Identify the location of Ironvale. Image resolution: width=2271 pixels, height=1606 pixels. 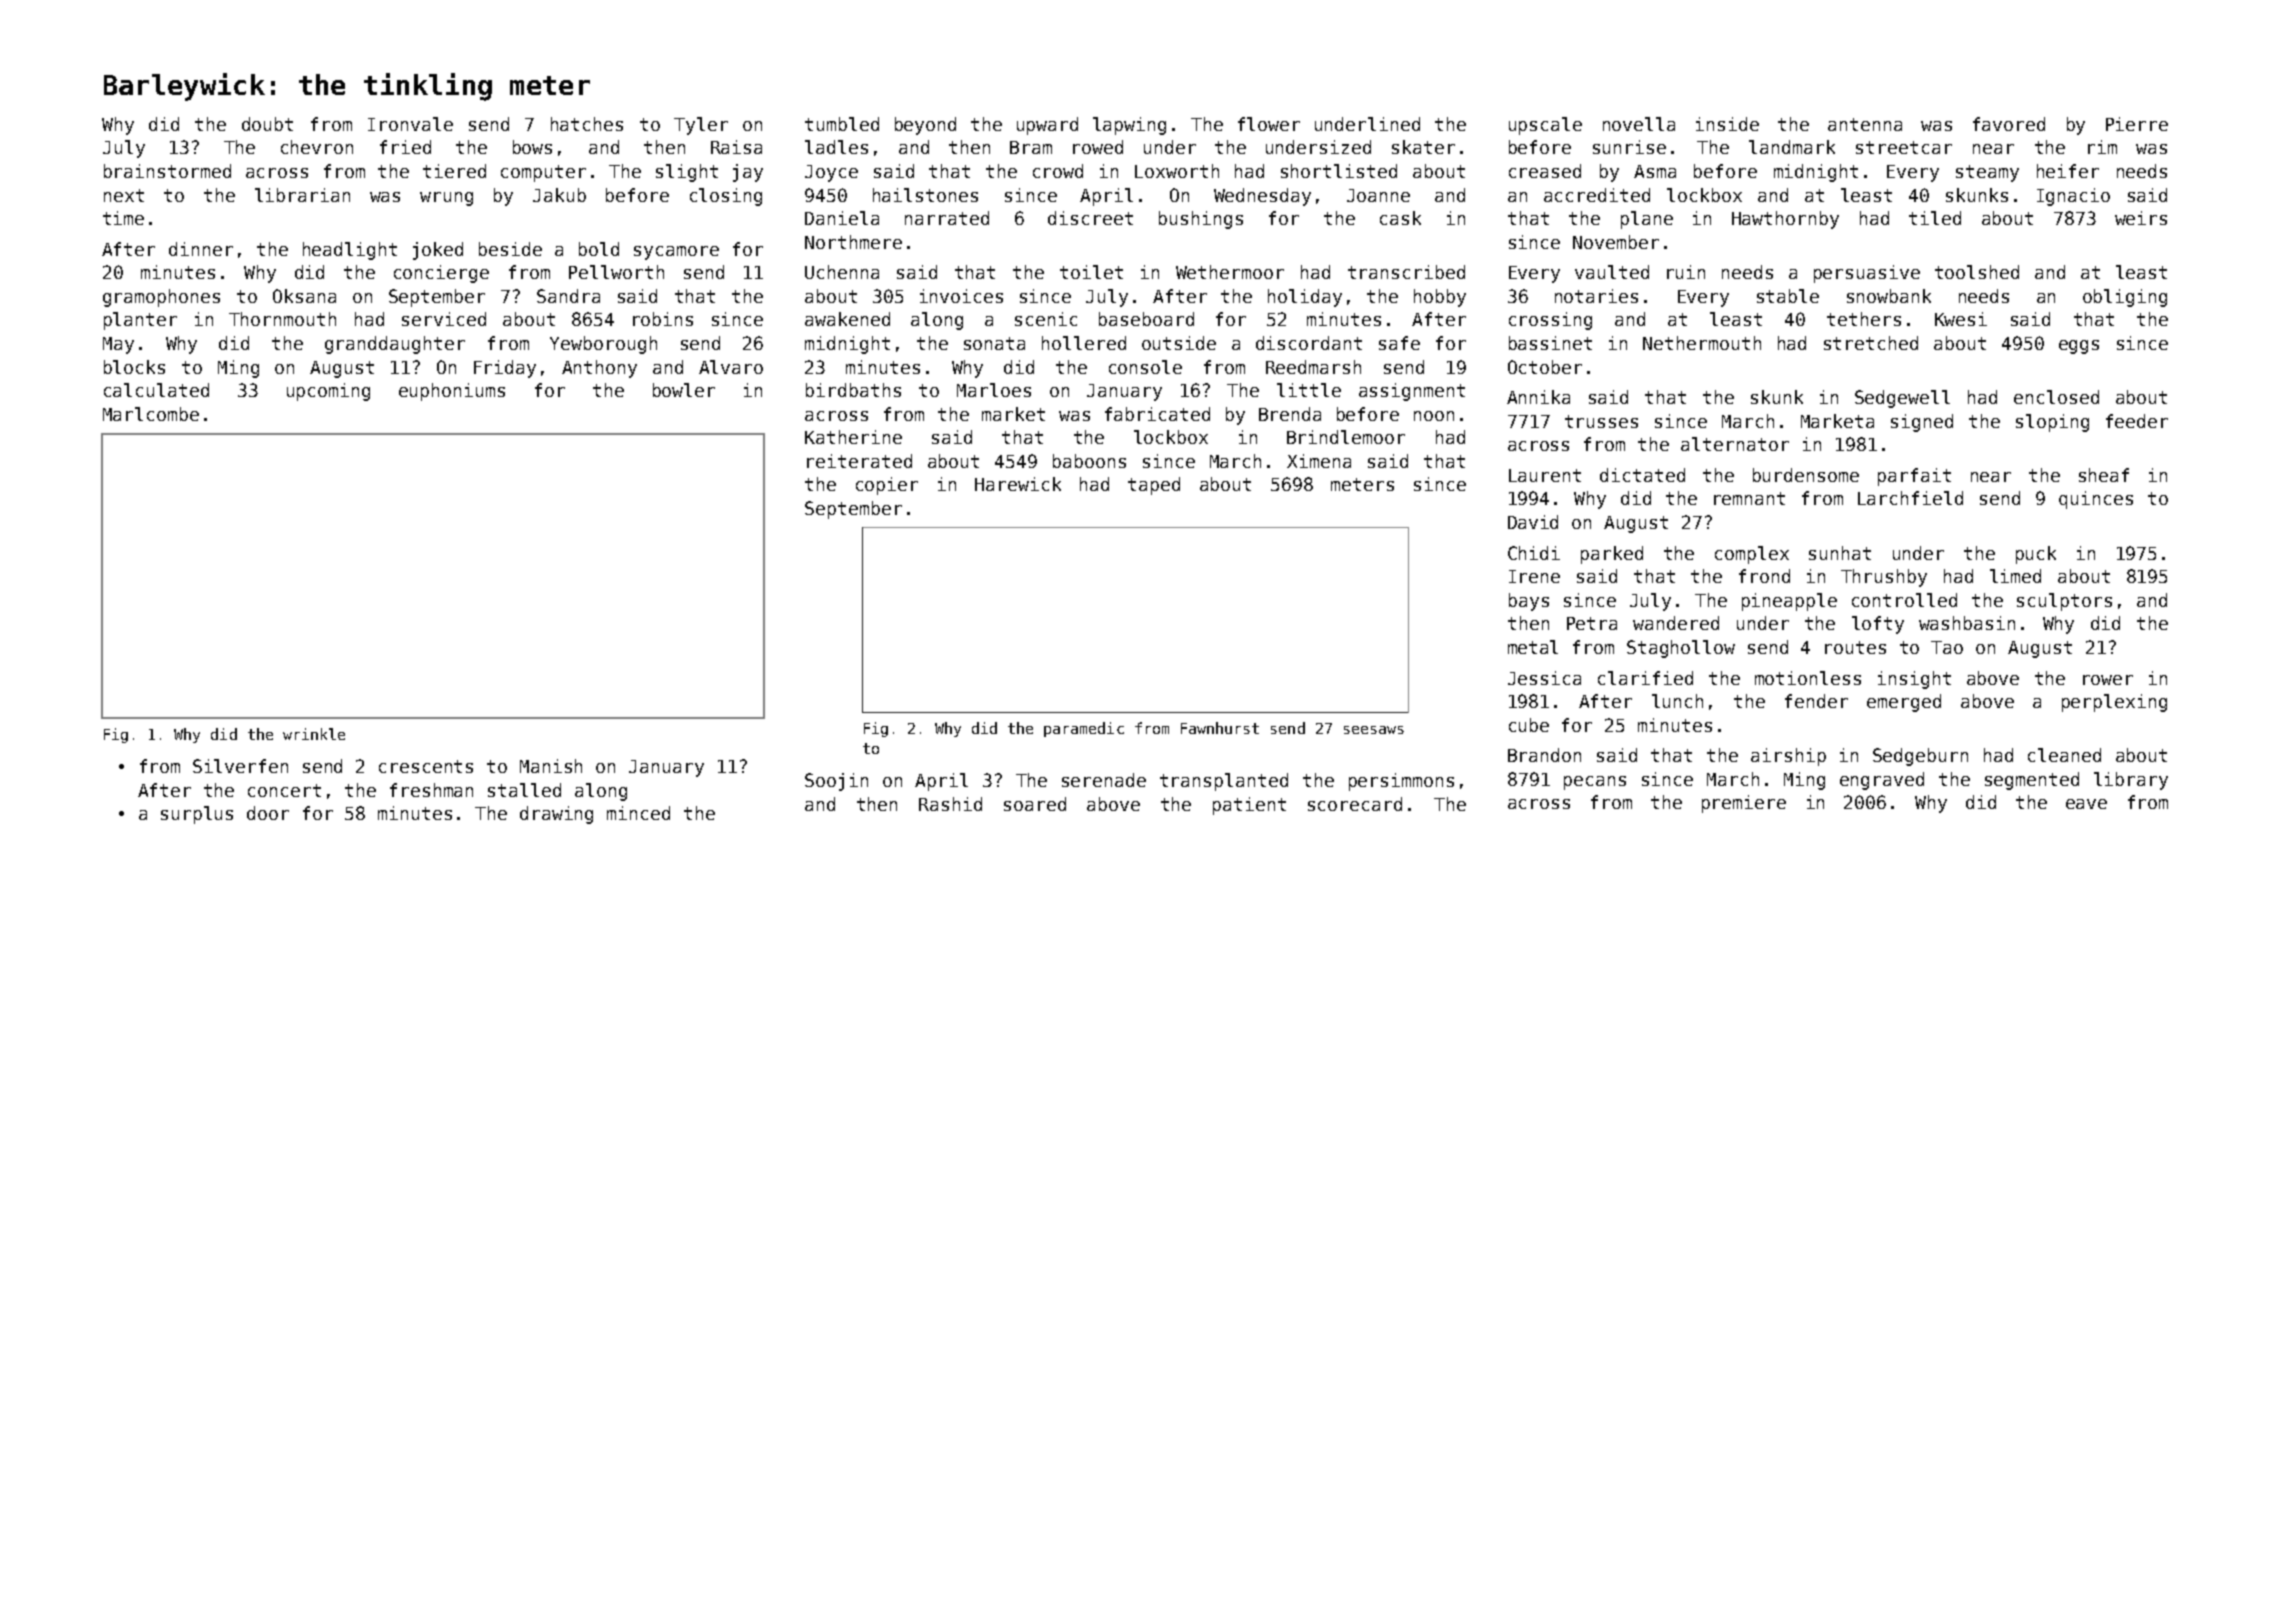
(410, 124).
